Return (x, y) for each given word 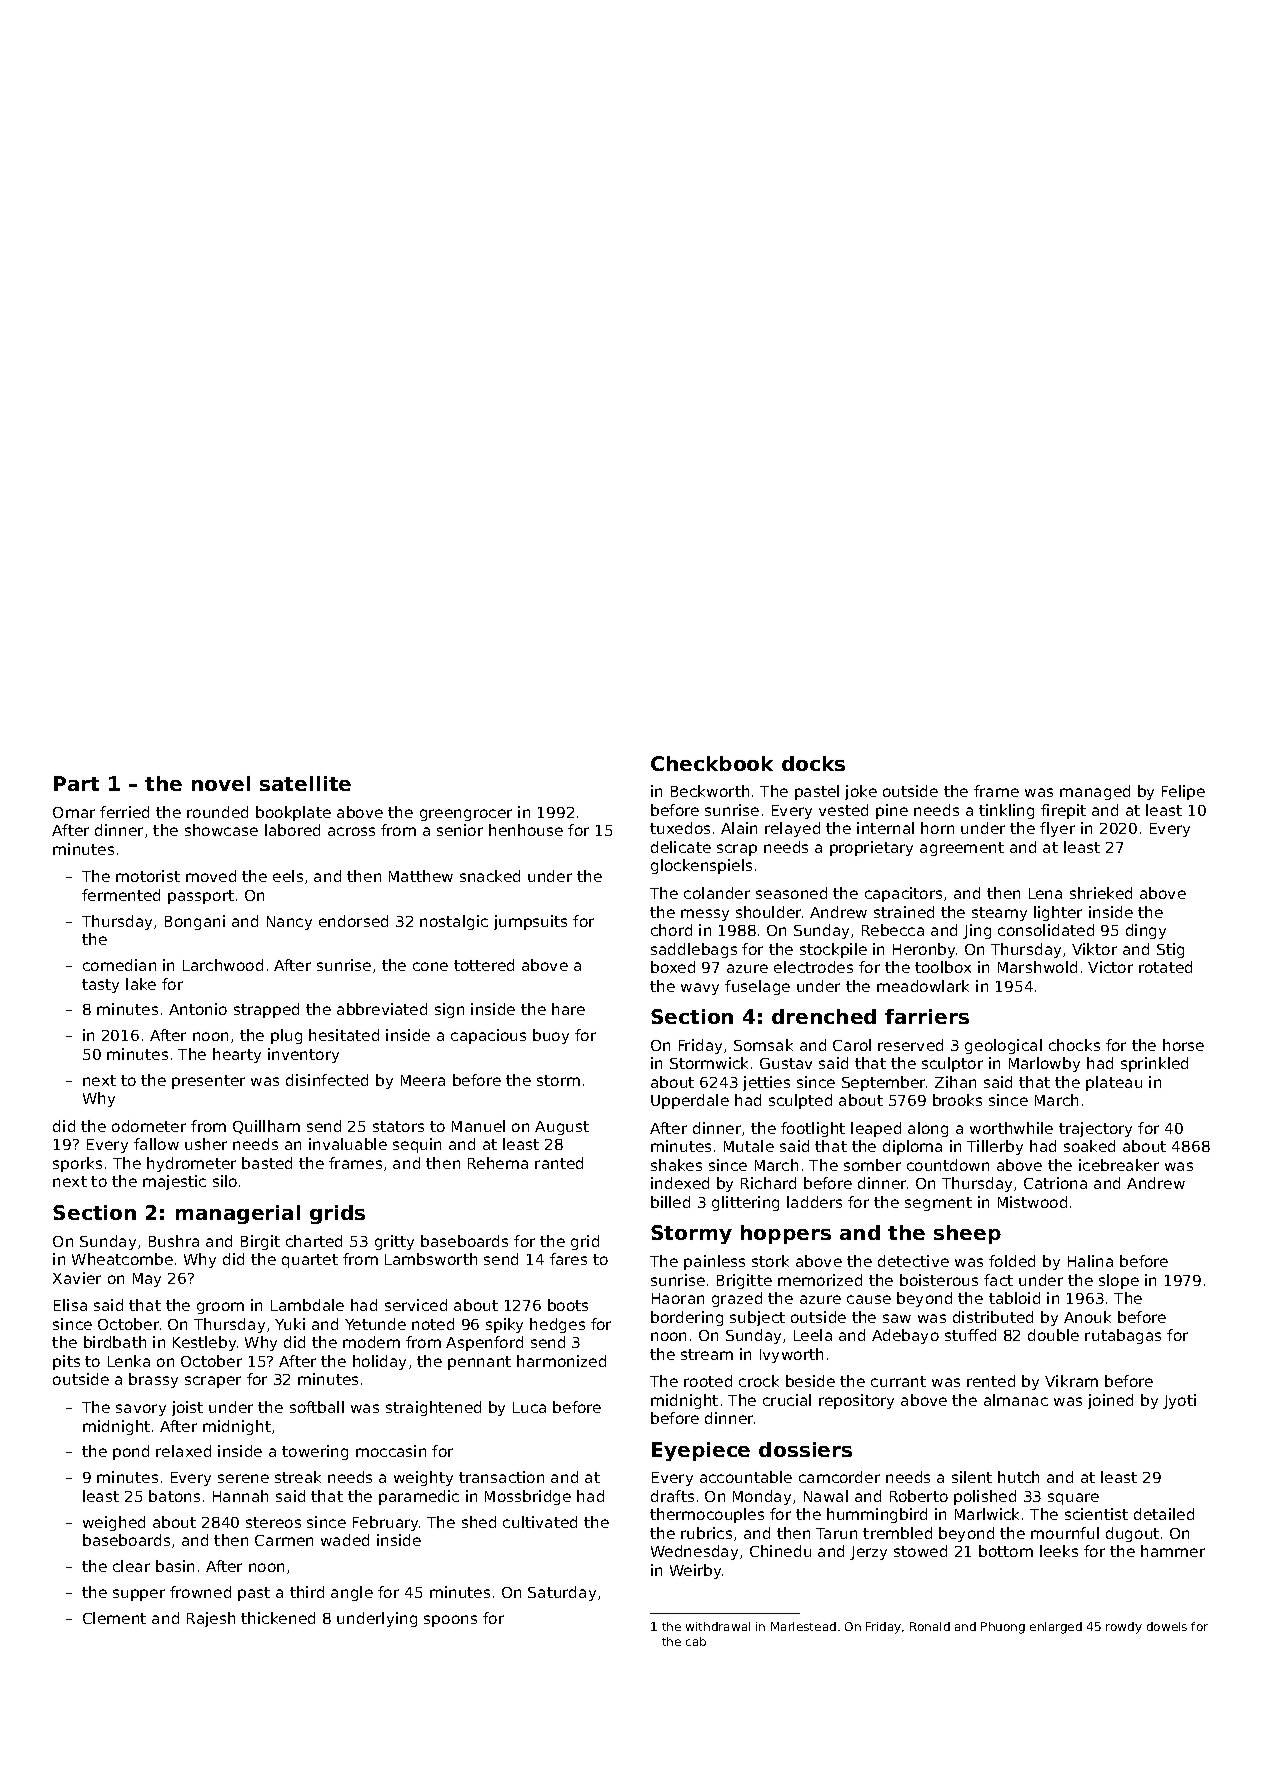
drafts (672, 1496)
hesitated (344, 1035)
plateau (1114, 1083)
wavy (700, 989)
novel (221, 783)
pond (131, 1452)
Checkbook (712, 763)
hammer (1173, 1551)
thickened (278, 1618)
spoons (450, 1621)
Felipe (1183, 792)
